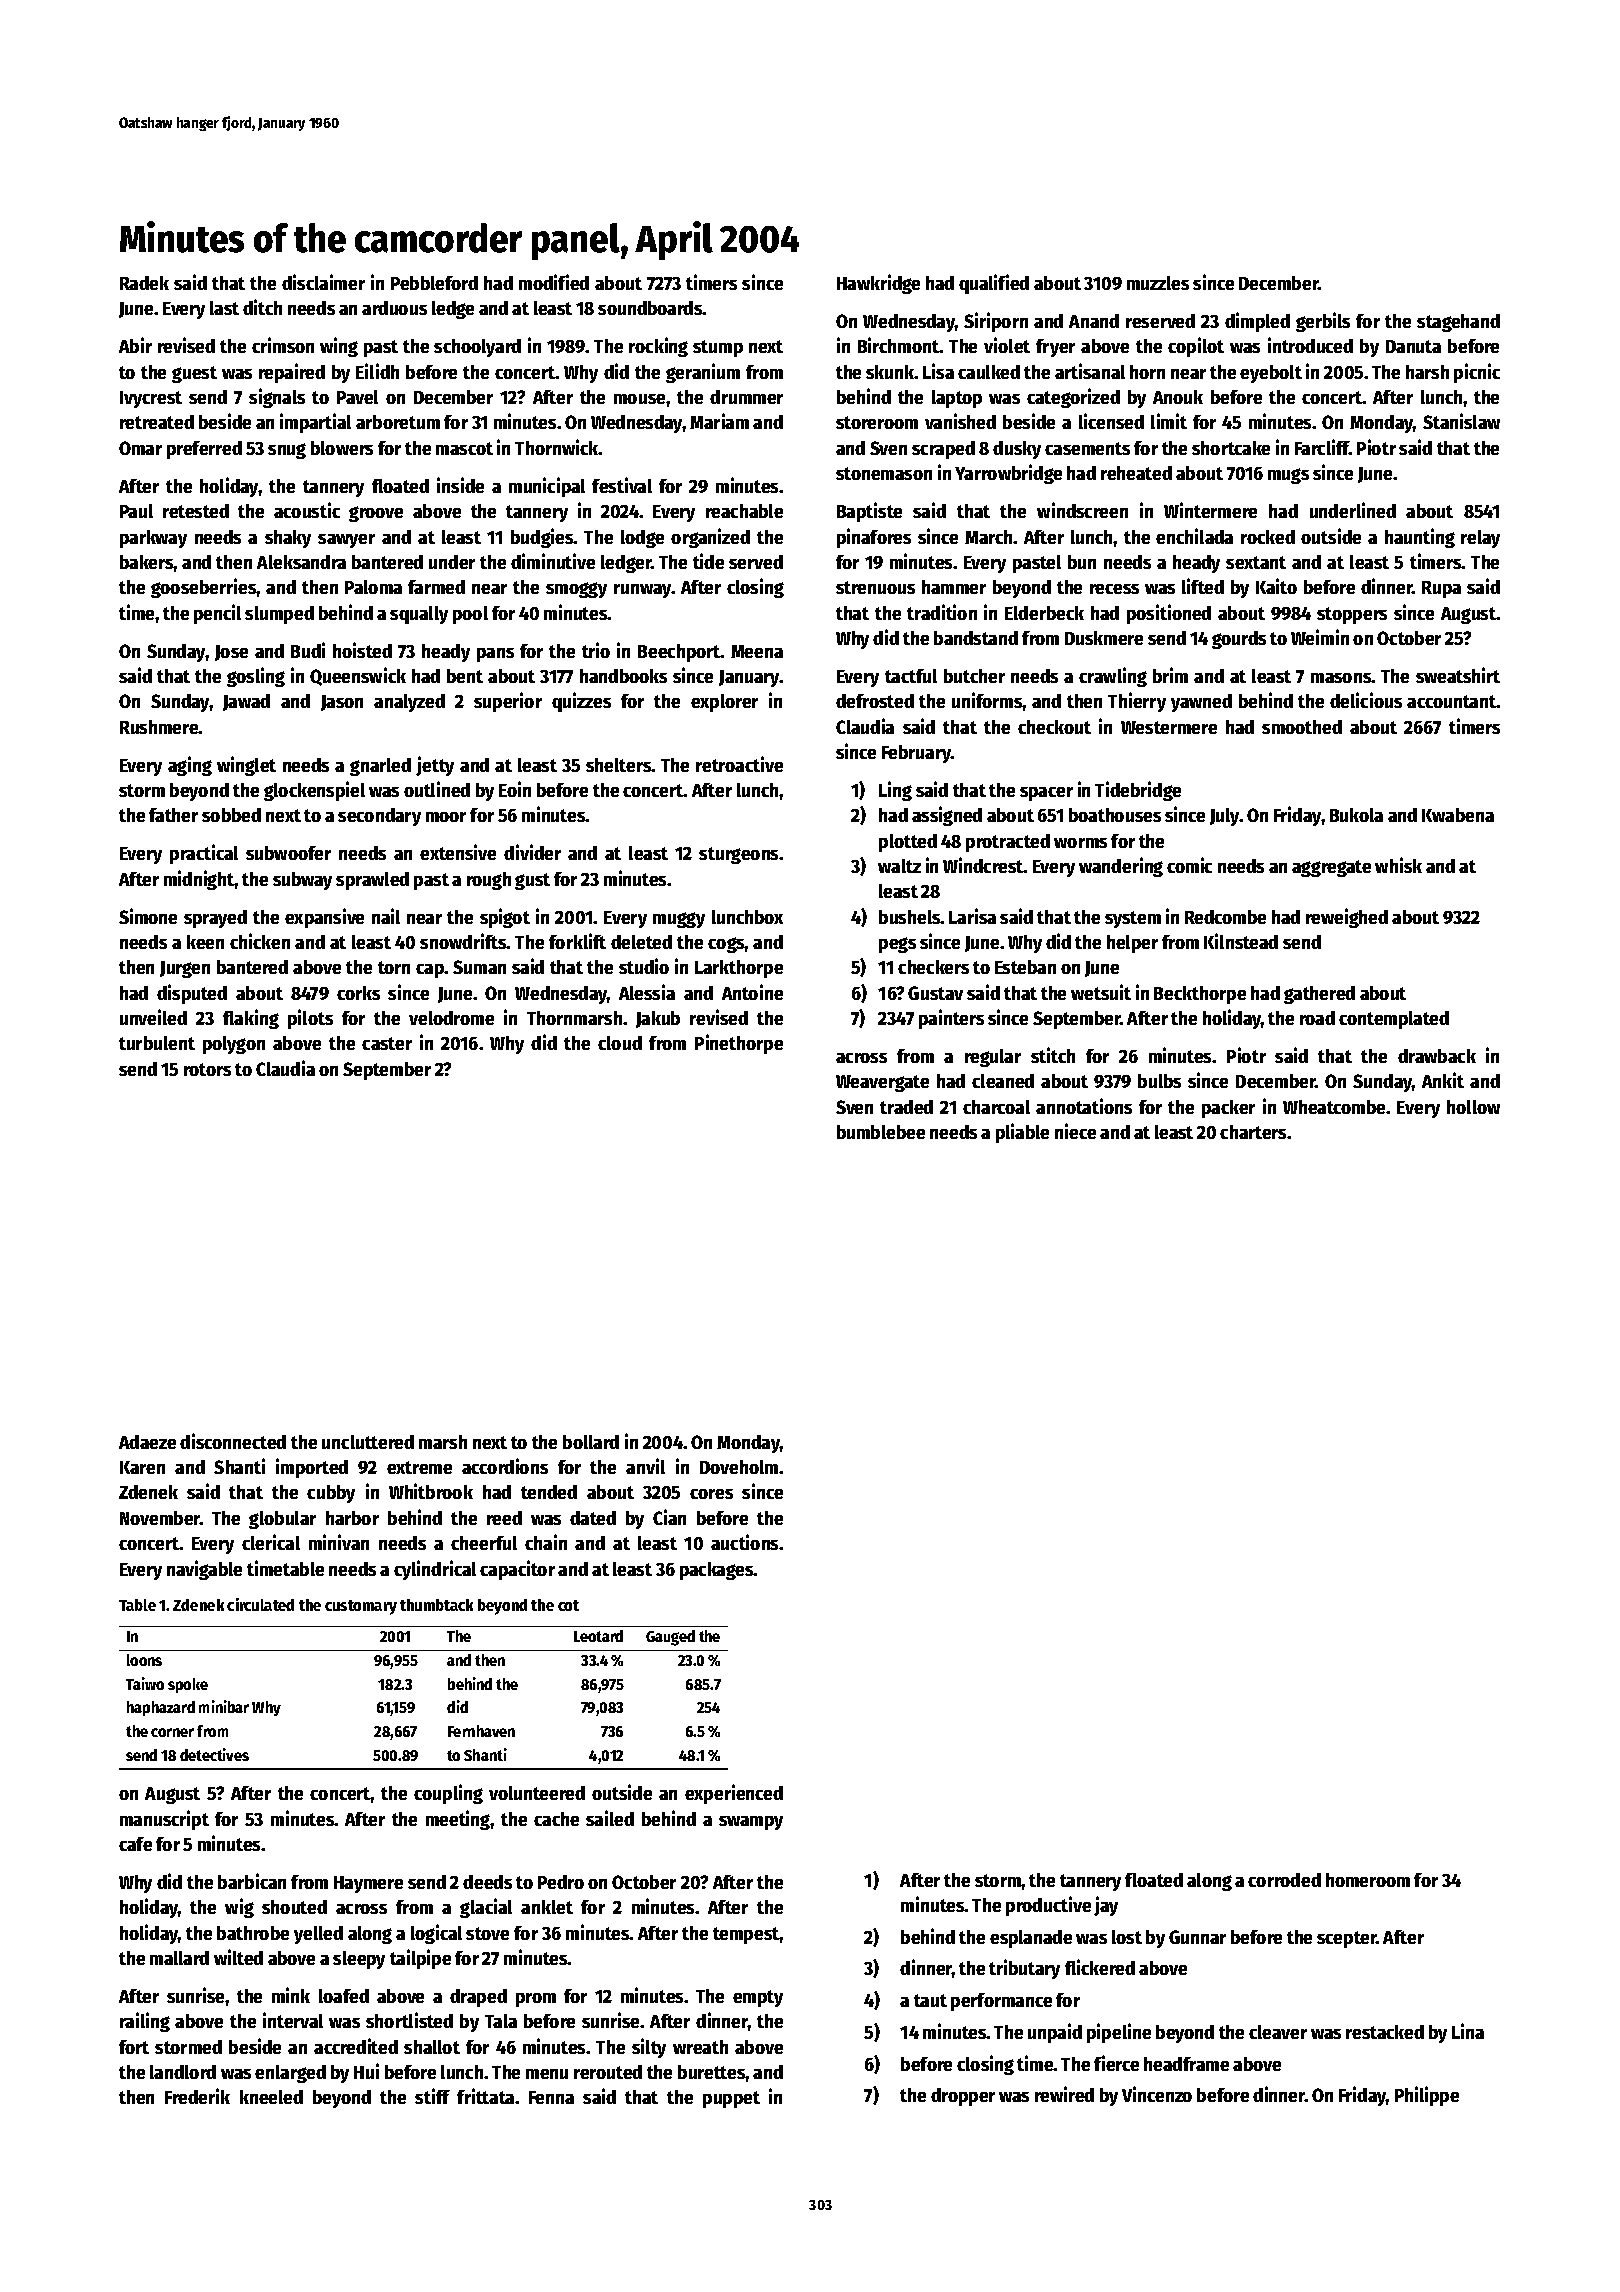  What do you see at coordinates (1257, 322) in the screenshot?
I see `dimpled` at bounding box center [1257, 322].
